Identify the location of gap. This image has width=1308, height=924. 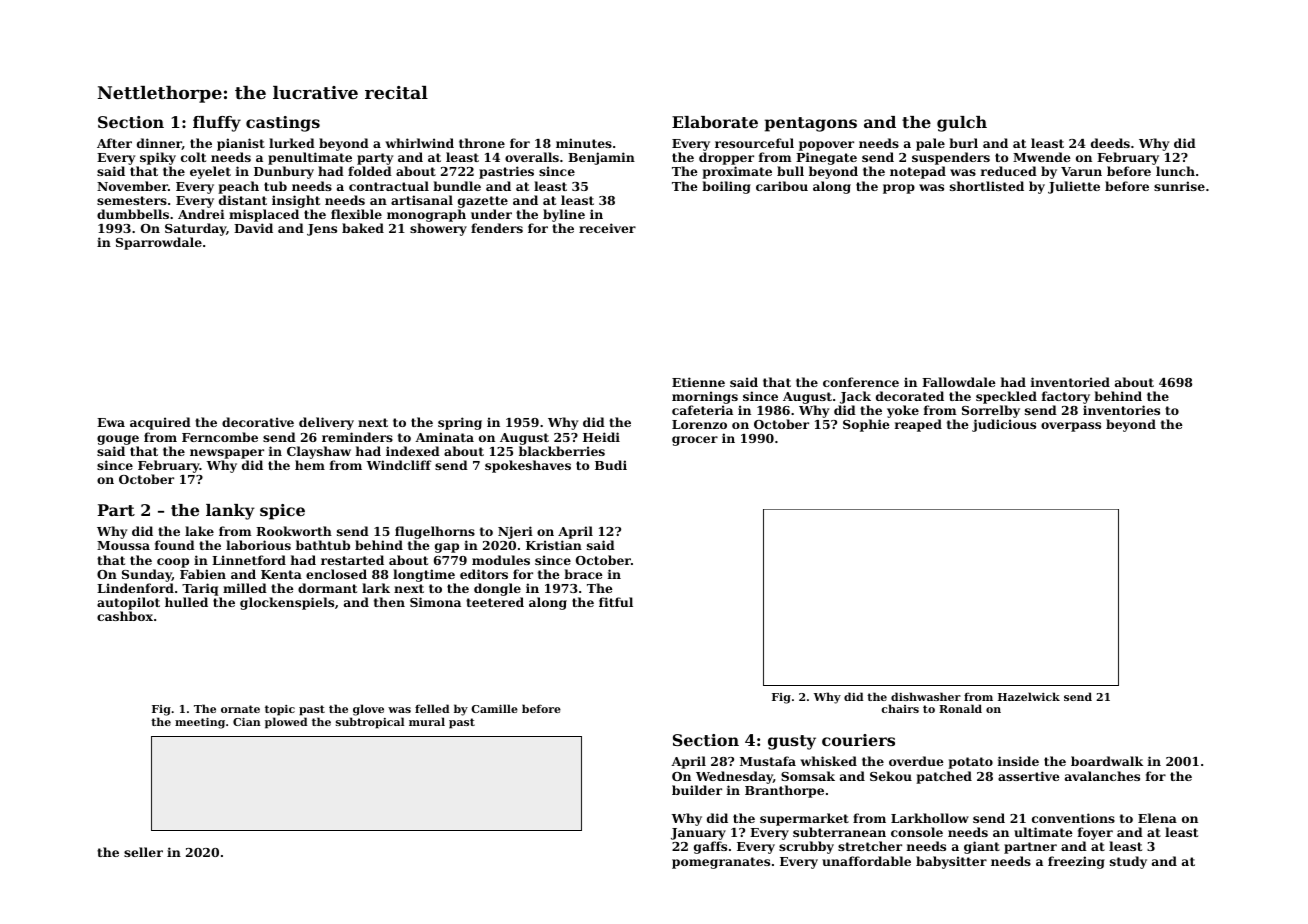
(447, 548).
